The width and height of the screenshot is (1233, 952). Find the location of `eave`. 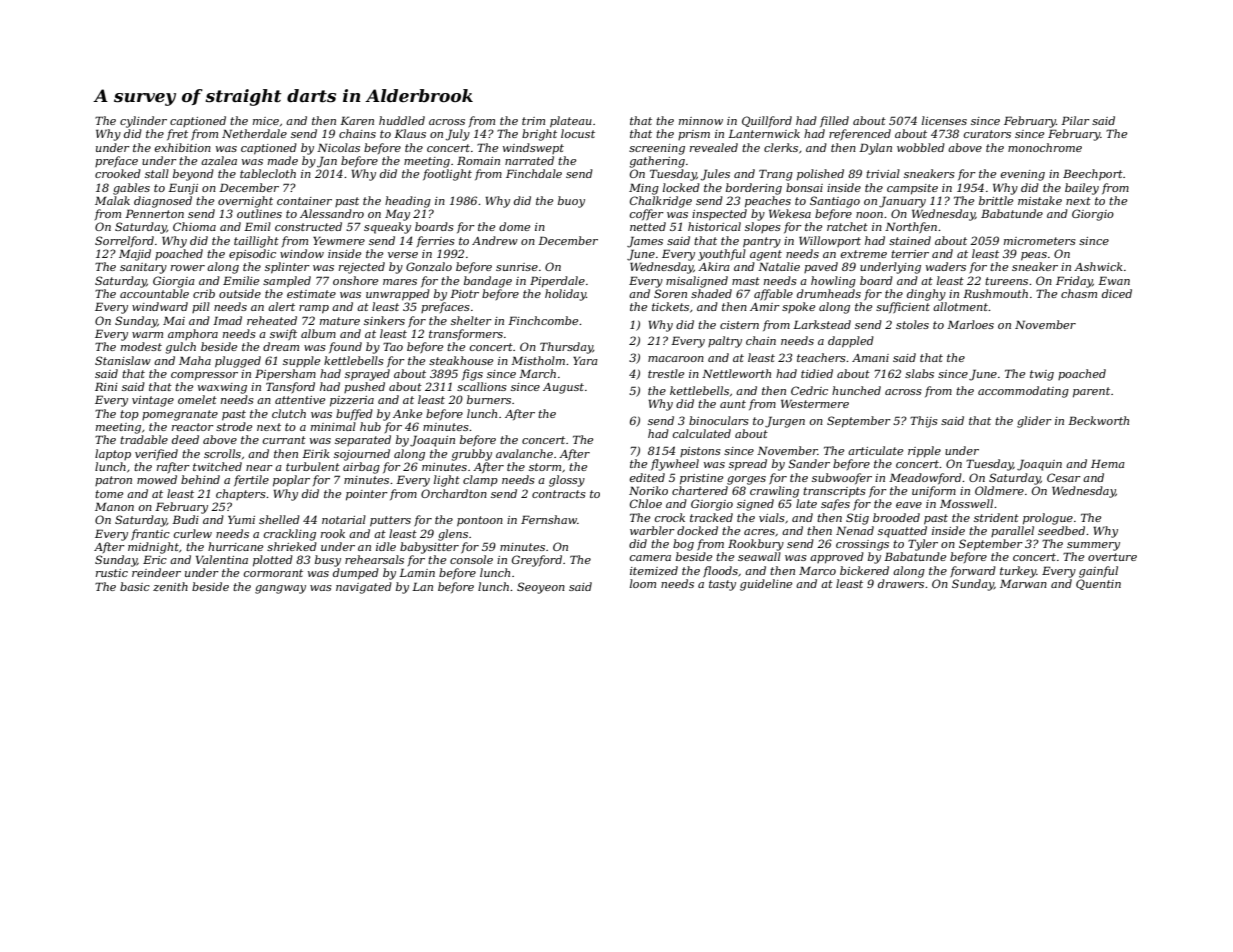

eave is located at coordinates (909, 505).
